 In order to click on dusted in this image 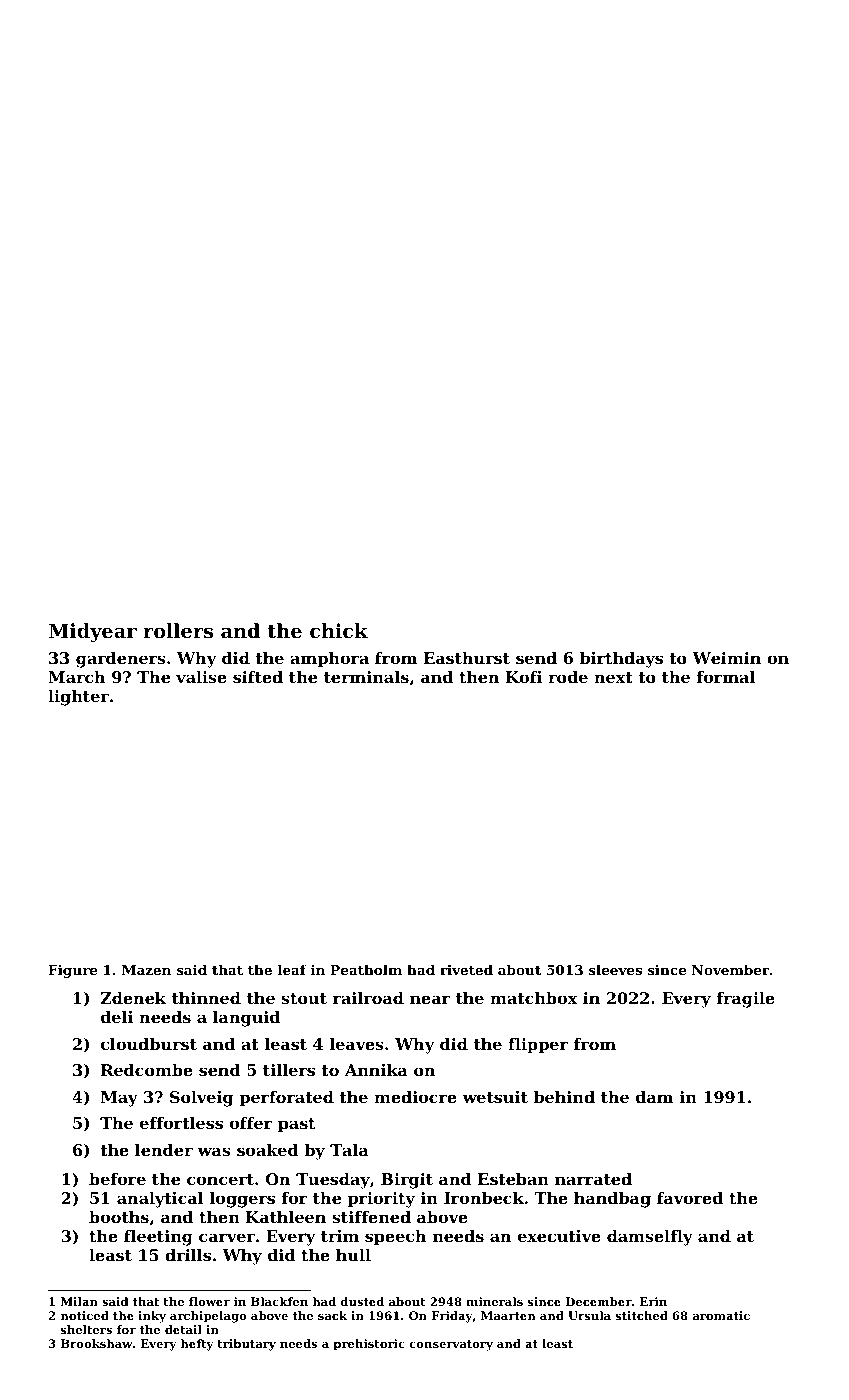, I will do `click(362, 1301)`.
